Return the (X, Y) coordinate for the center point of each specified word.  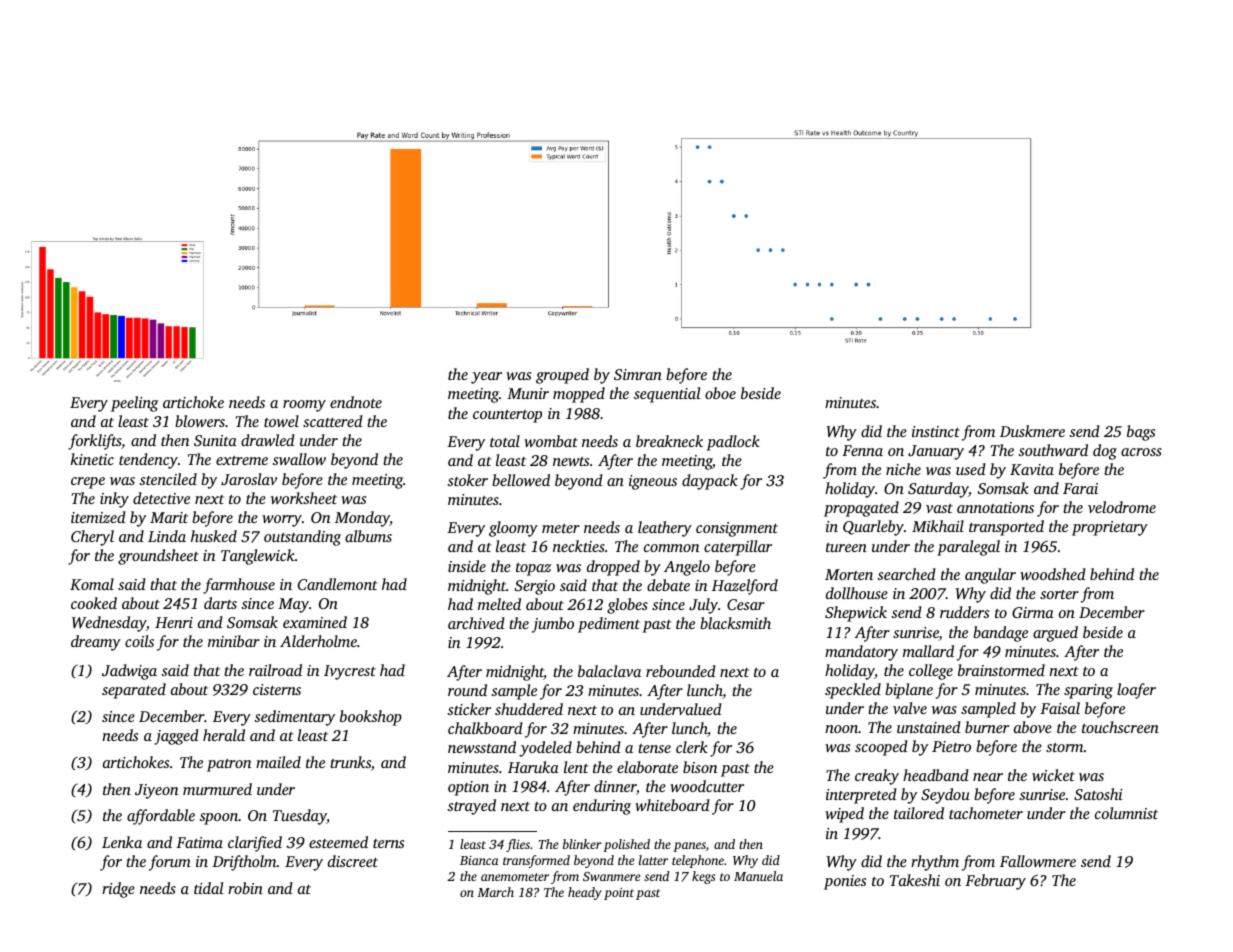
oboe (720, 393)
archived (476, 623)
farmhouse (239, 586)
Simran (638, 374)
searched (906, 574)
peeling (134, 404)
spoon (218, 819)
